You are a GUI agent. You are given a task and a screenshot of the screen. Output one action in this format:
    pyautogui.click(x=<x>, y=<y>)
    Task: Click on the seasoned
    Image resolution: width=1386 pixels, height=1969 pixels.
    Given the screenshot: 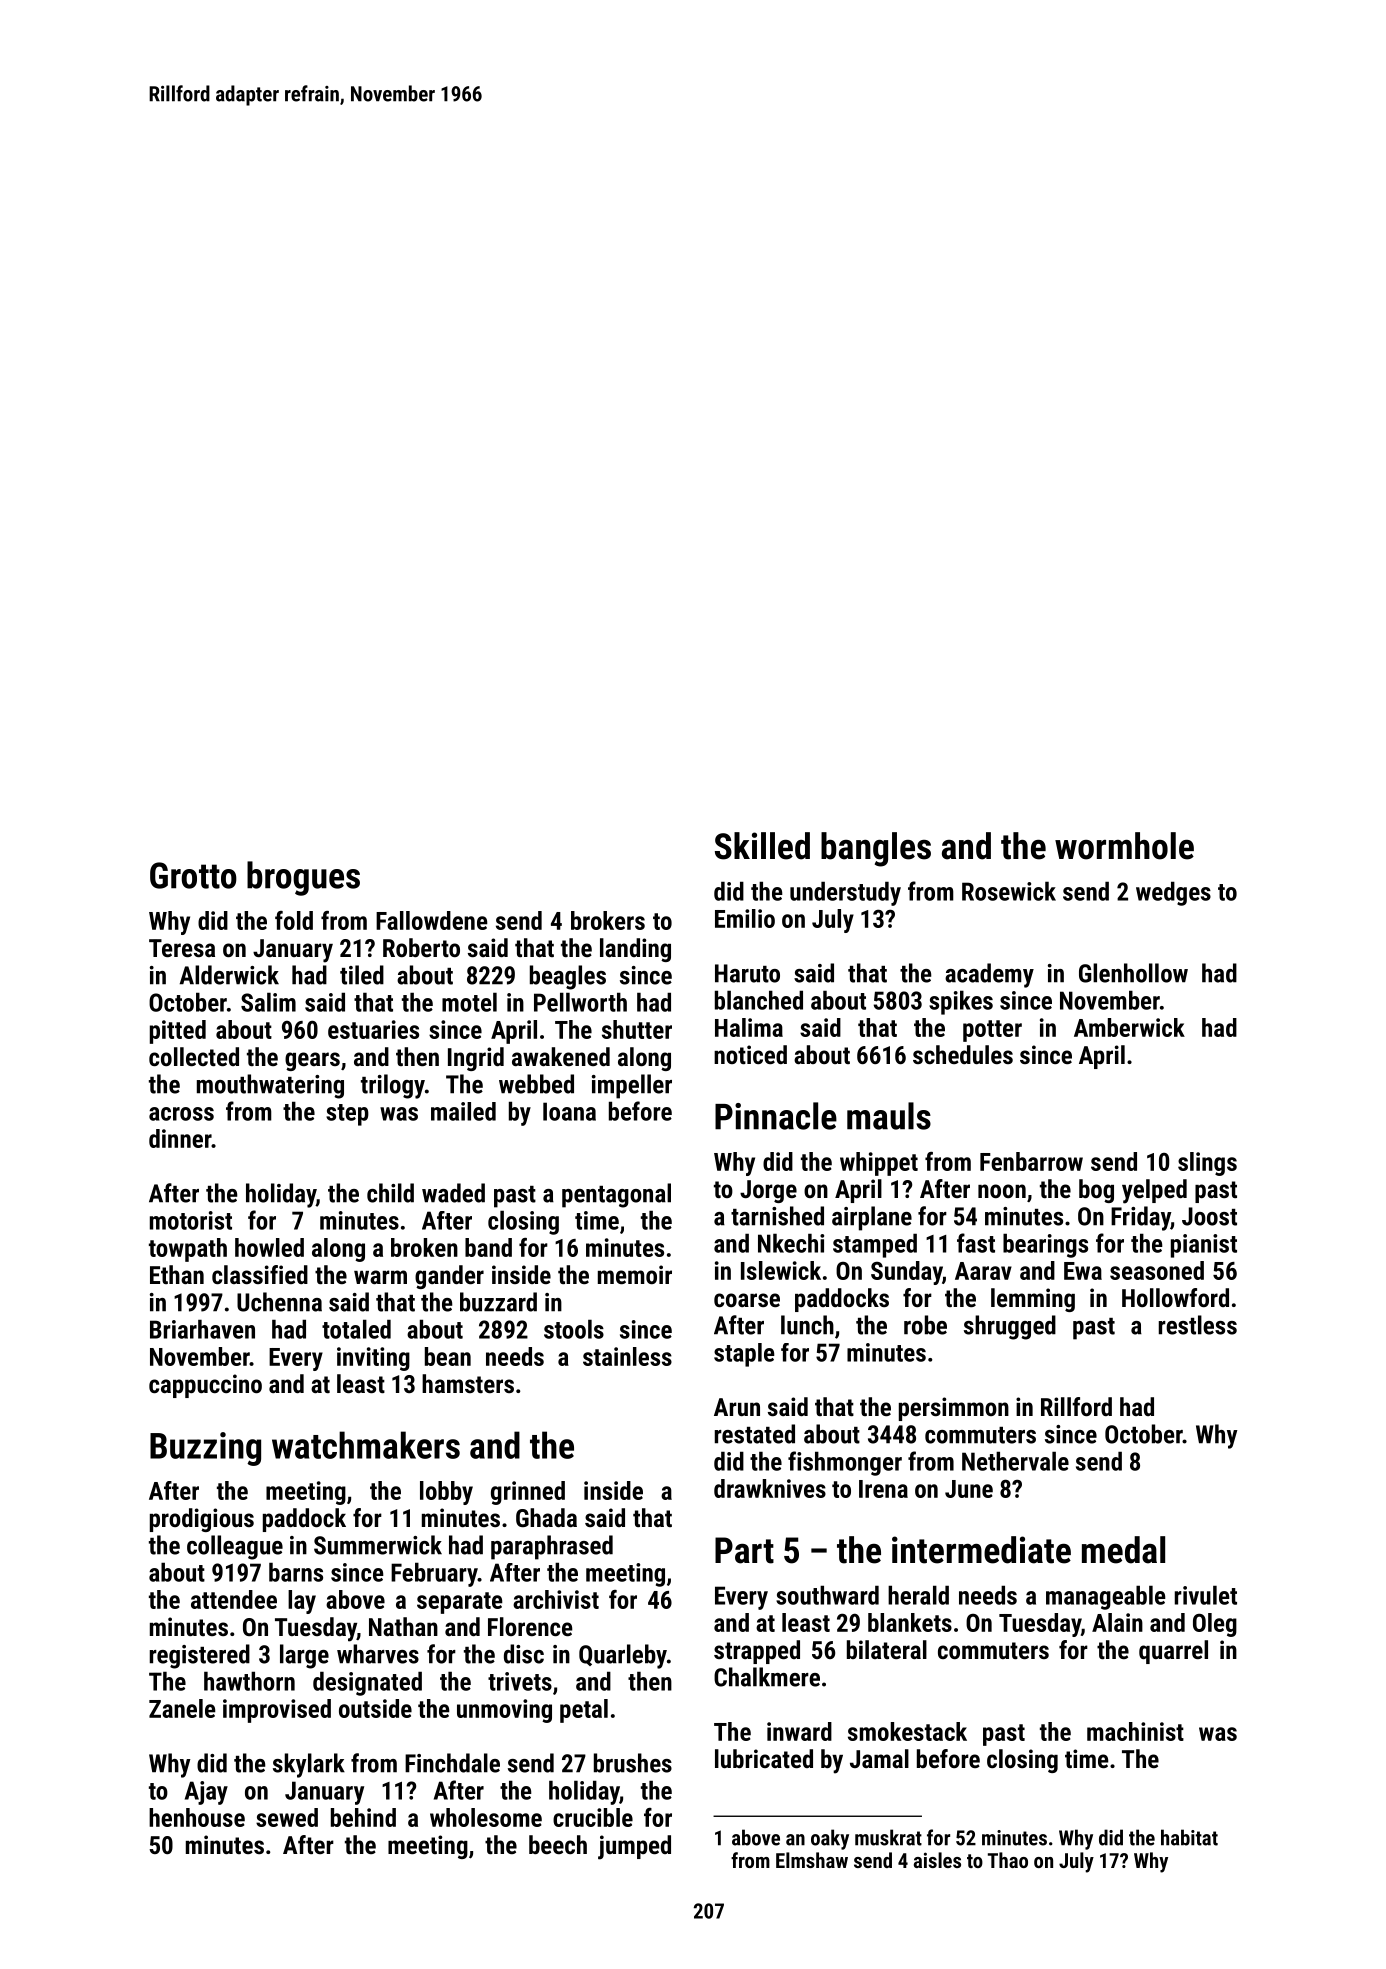 What is the action you would take?
    pyautogui.click(x=1157, y=1270)
